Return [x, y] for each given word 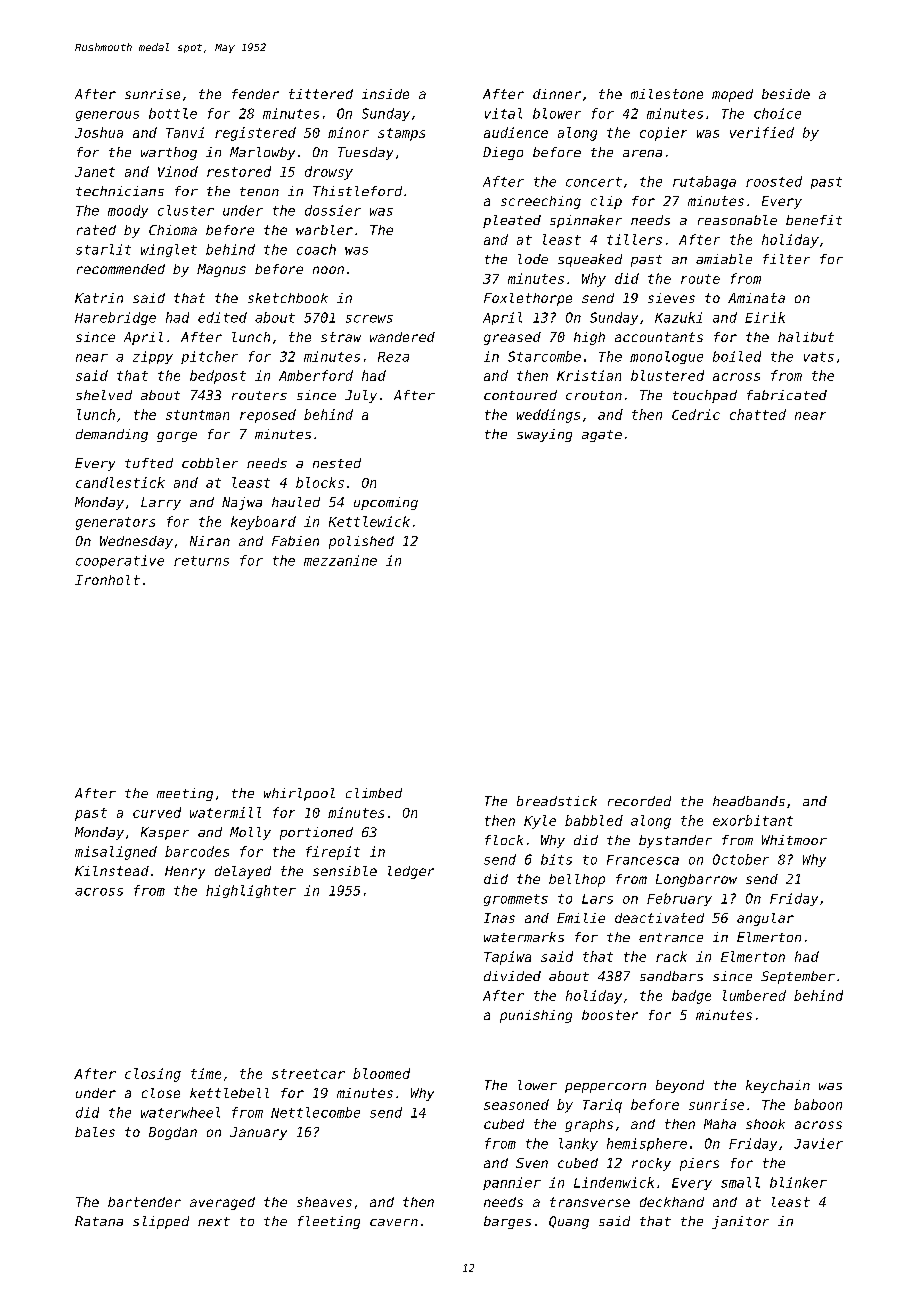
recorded [639, 801]
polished [361, 542]
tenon [259, 191]
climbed [374, 793]
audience [516, 132]
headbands [749, 801]
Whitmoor [794, 840]
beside [786, 94]
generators [115, 523]
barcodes [197, 851]
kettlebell [229, 1093]
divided [512, 976]
